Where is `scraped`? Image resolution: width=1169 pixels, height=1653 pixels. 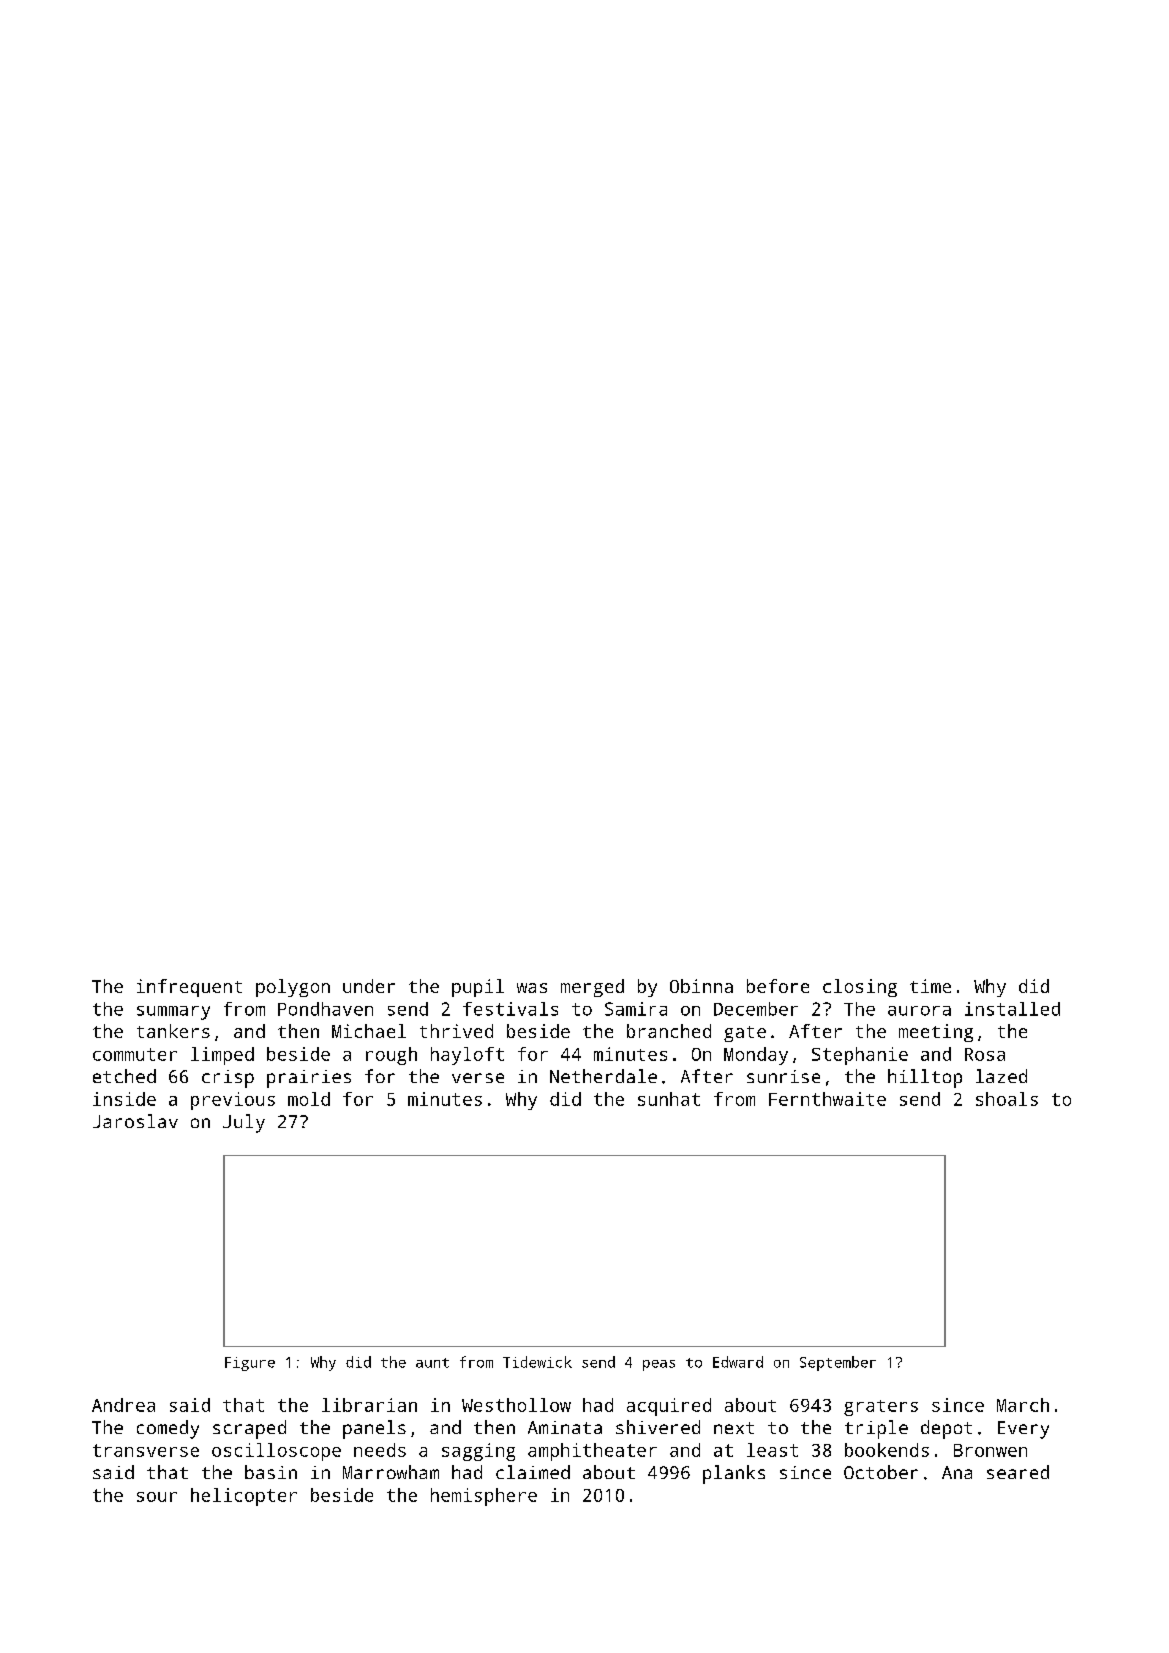 scraped is located at coordinates (249, 1429).
